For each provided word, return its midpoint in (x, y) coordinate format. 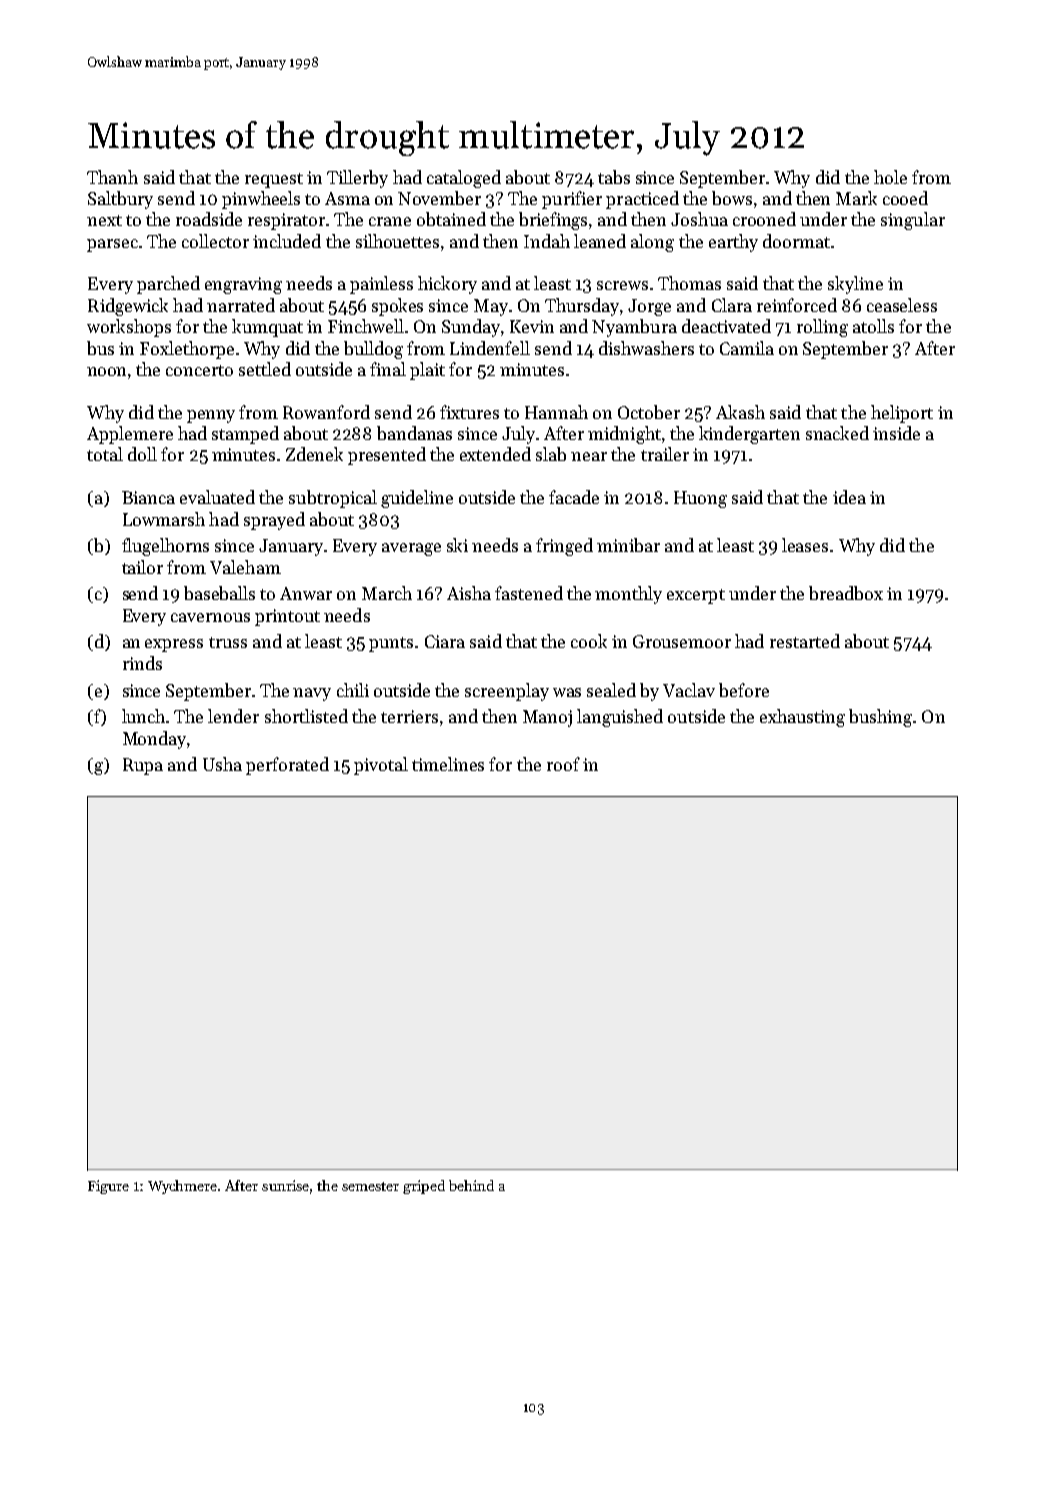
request (274, 180)
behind (471, 1185)
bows (732, 198)
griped (424, 1187)
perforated (287, 766)
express (174, 645)
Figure (108, 1187)
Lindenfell (490, 348)
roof (563, 764)
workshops (129, 328)
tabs (614, 177)
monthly (628, 595)
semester (370, 1186)
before (744, 690)
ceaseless (902, 305)
